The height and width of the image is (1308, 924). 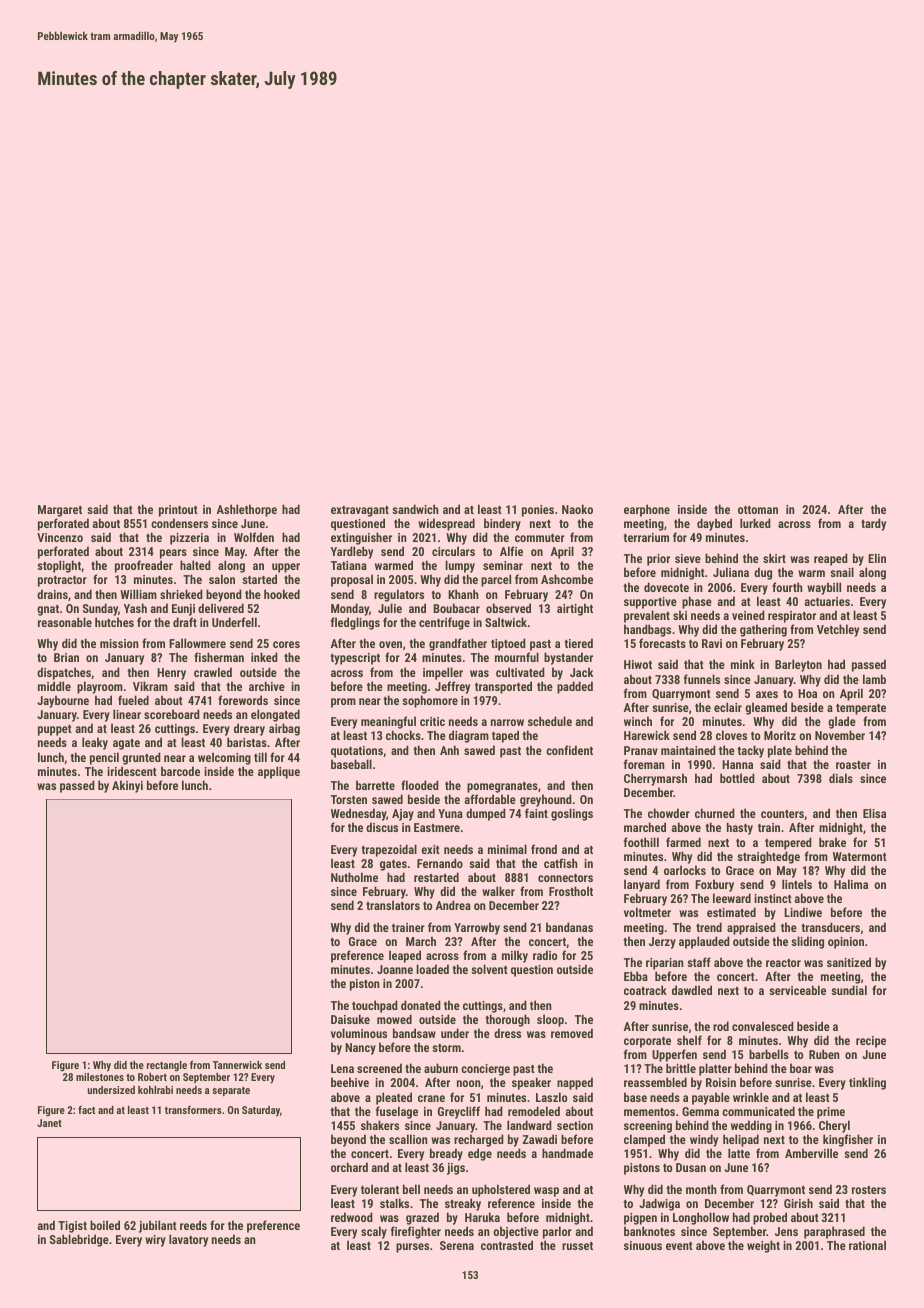 What do you see at coordinates (569, 750) in the image?
I see `confident` at bounding box center [569, 750].
